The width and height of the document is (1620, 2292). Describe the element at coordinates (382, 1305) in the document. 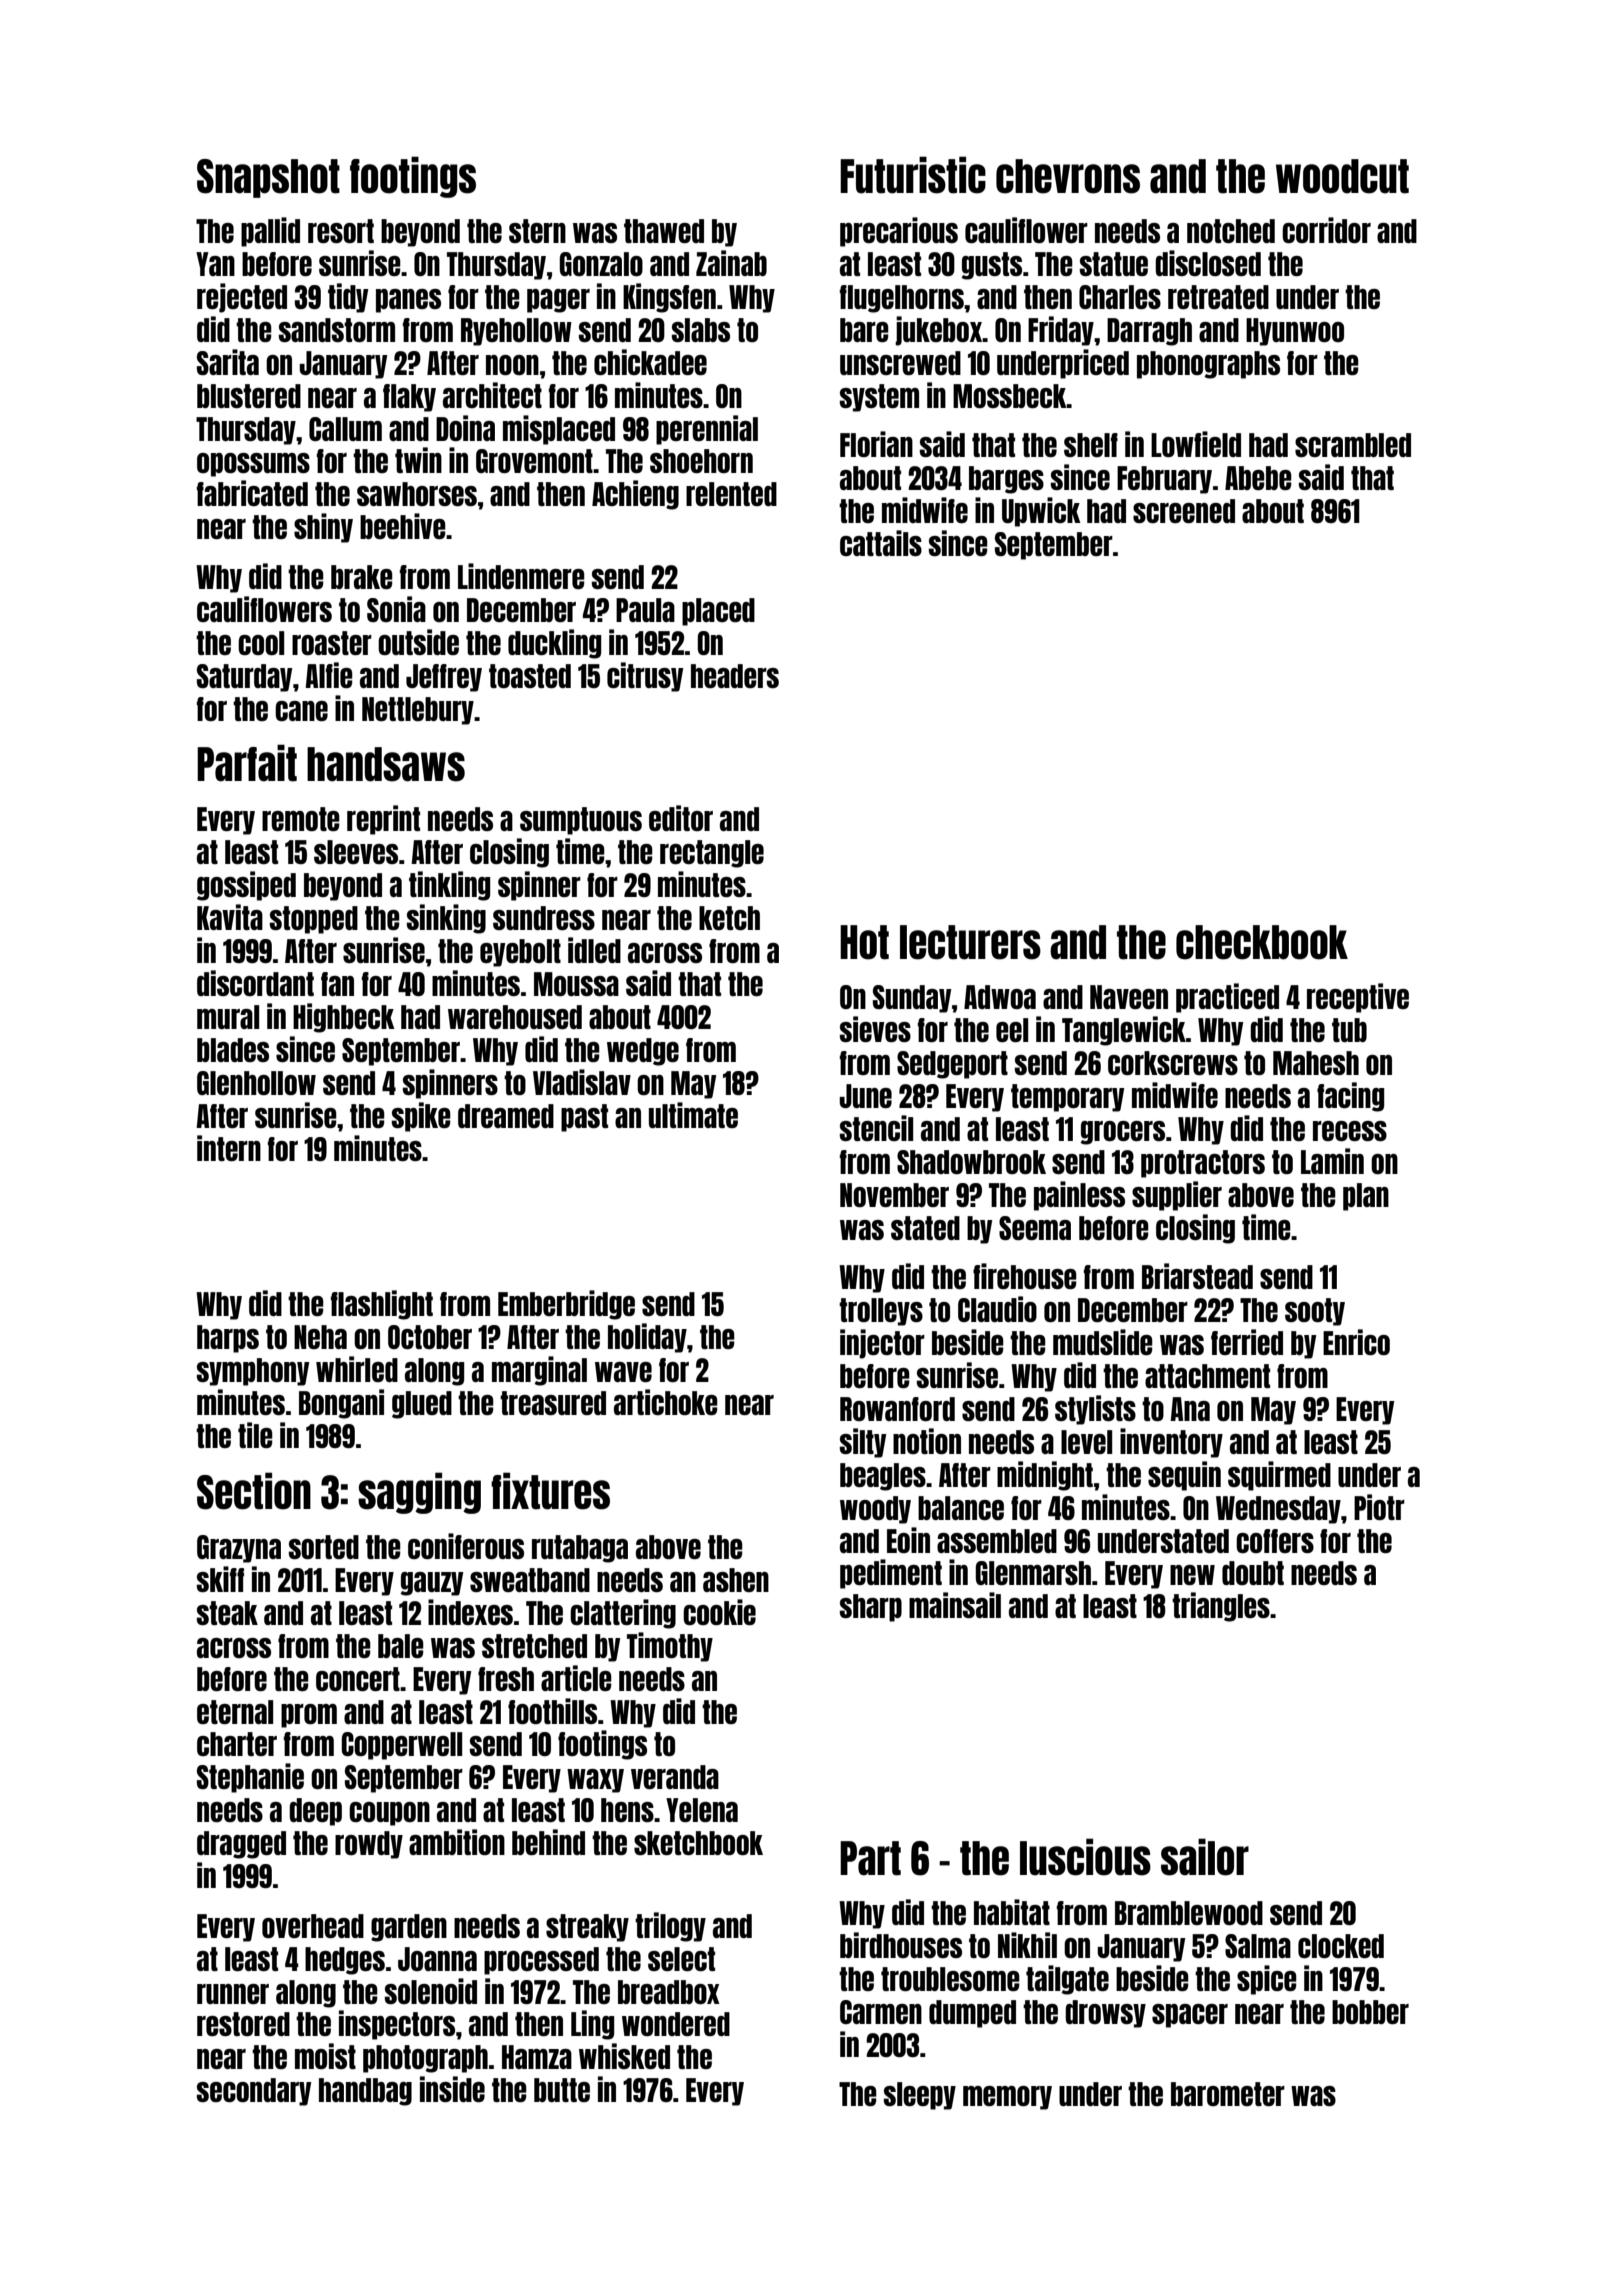

I see `flashlight` at that location.
